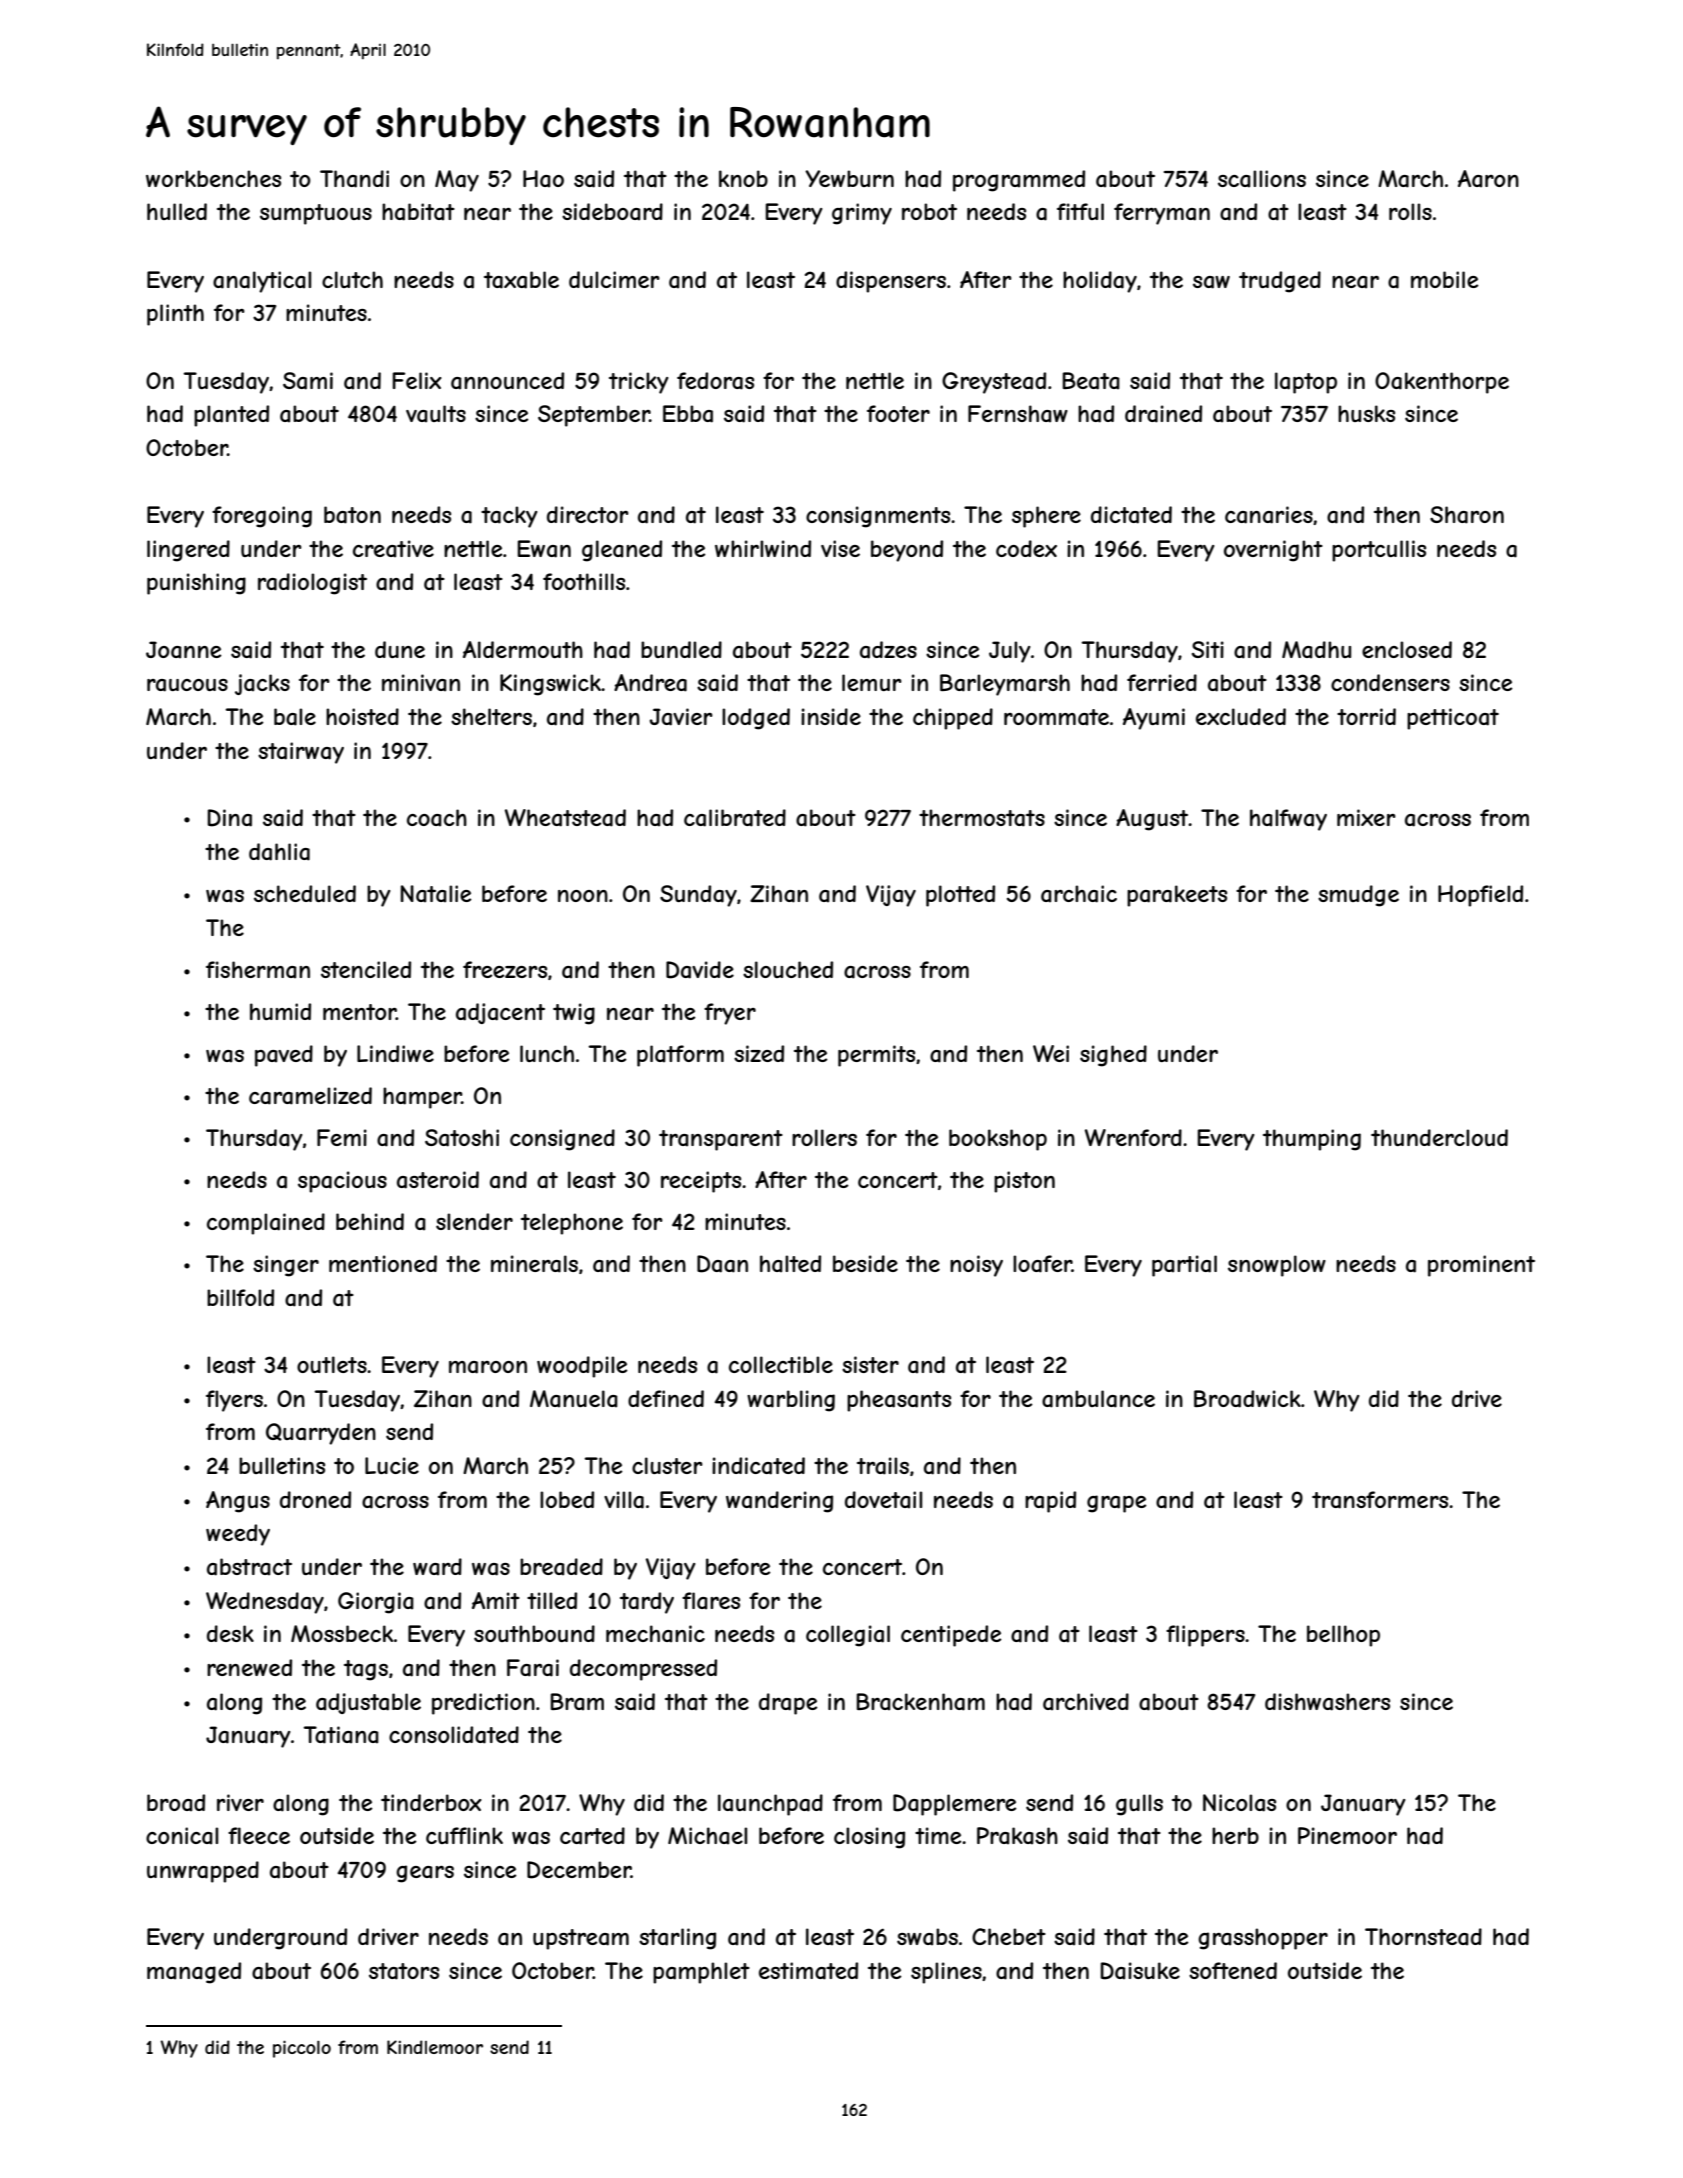 The height and width of the screenshot is (2178, 1683). Describe the element at coordinates (954, 1805) in the screenshot. I see `Dapplemere` at that location.
